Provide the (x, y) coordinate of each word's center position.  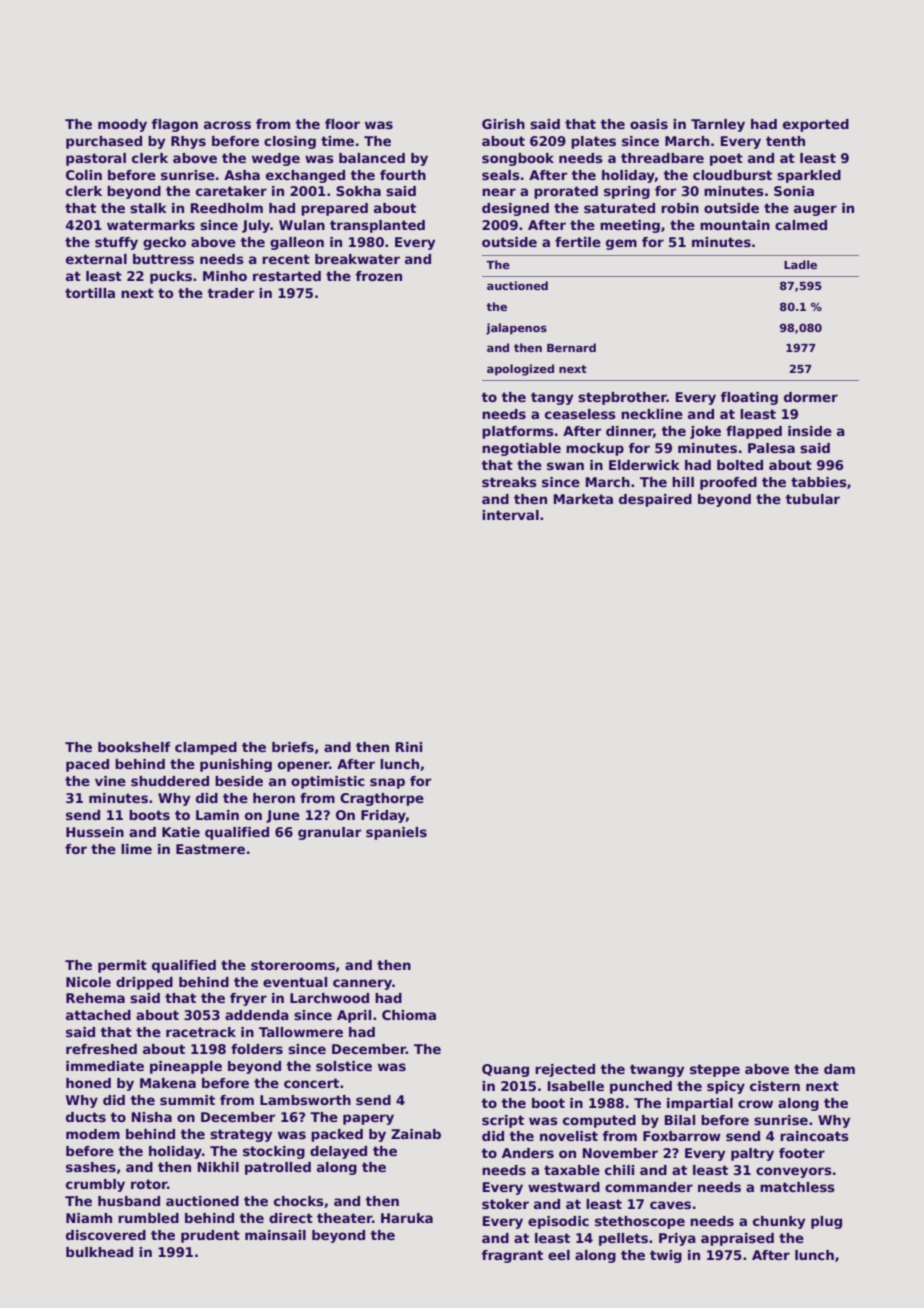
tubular (812, 499)
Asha (242, 175)
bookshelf (134, 747)
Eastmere (210, 849)
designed (515, 209)
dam (839, 1069)
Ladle (800, 264)
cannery (362, 984)
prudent (210, 1236)
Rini (409, 747)
